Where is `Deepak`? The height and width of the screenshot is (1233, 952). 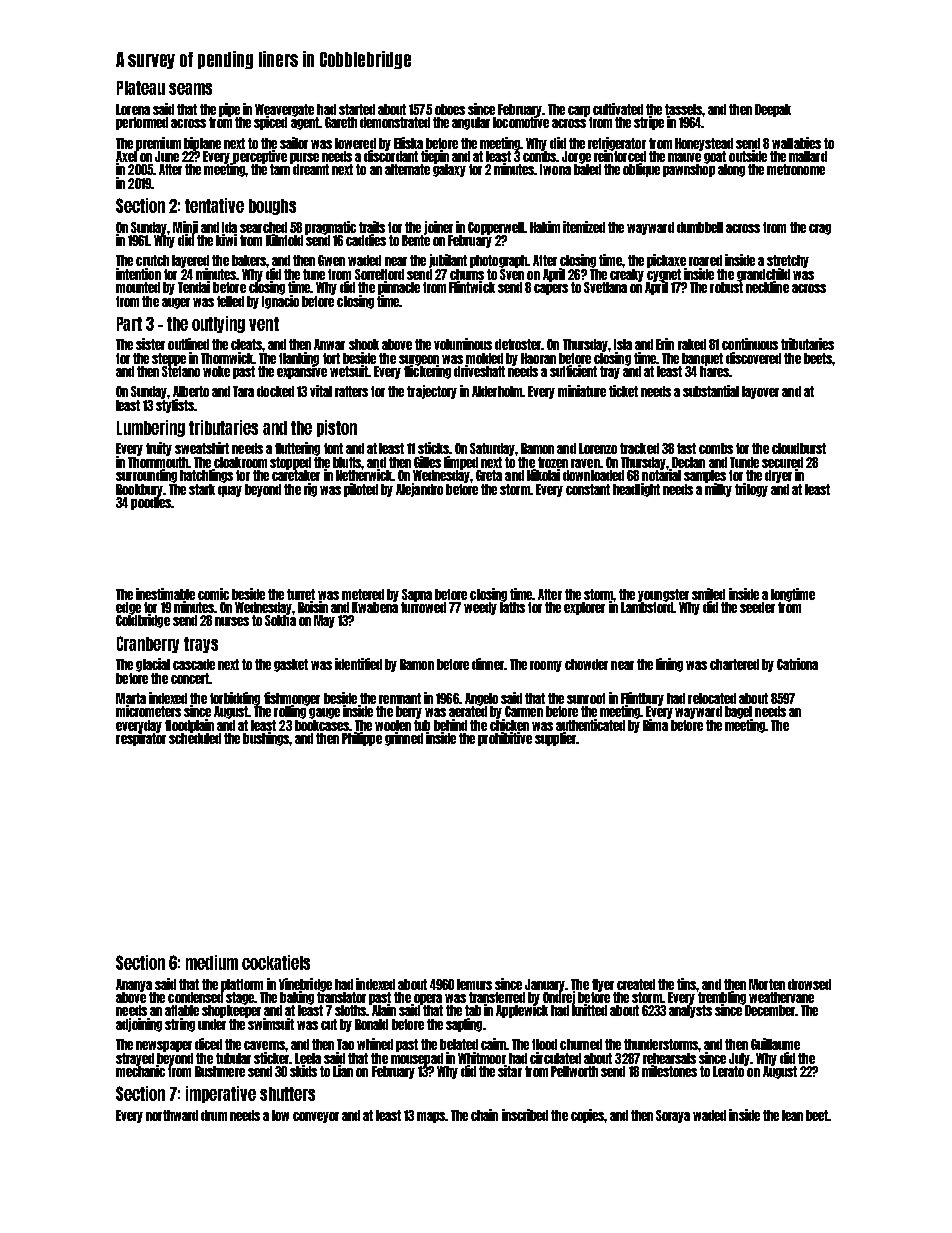 Deepak is located at coordinates (773, 110).
